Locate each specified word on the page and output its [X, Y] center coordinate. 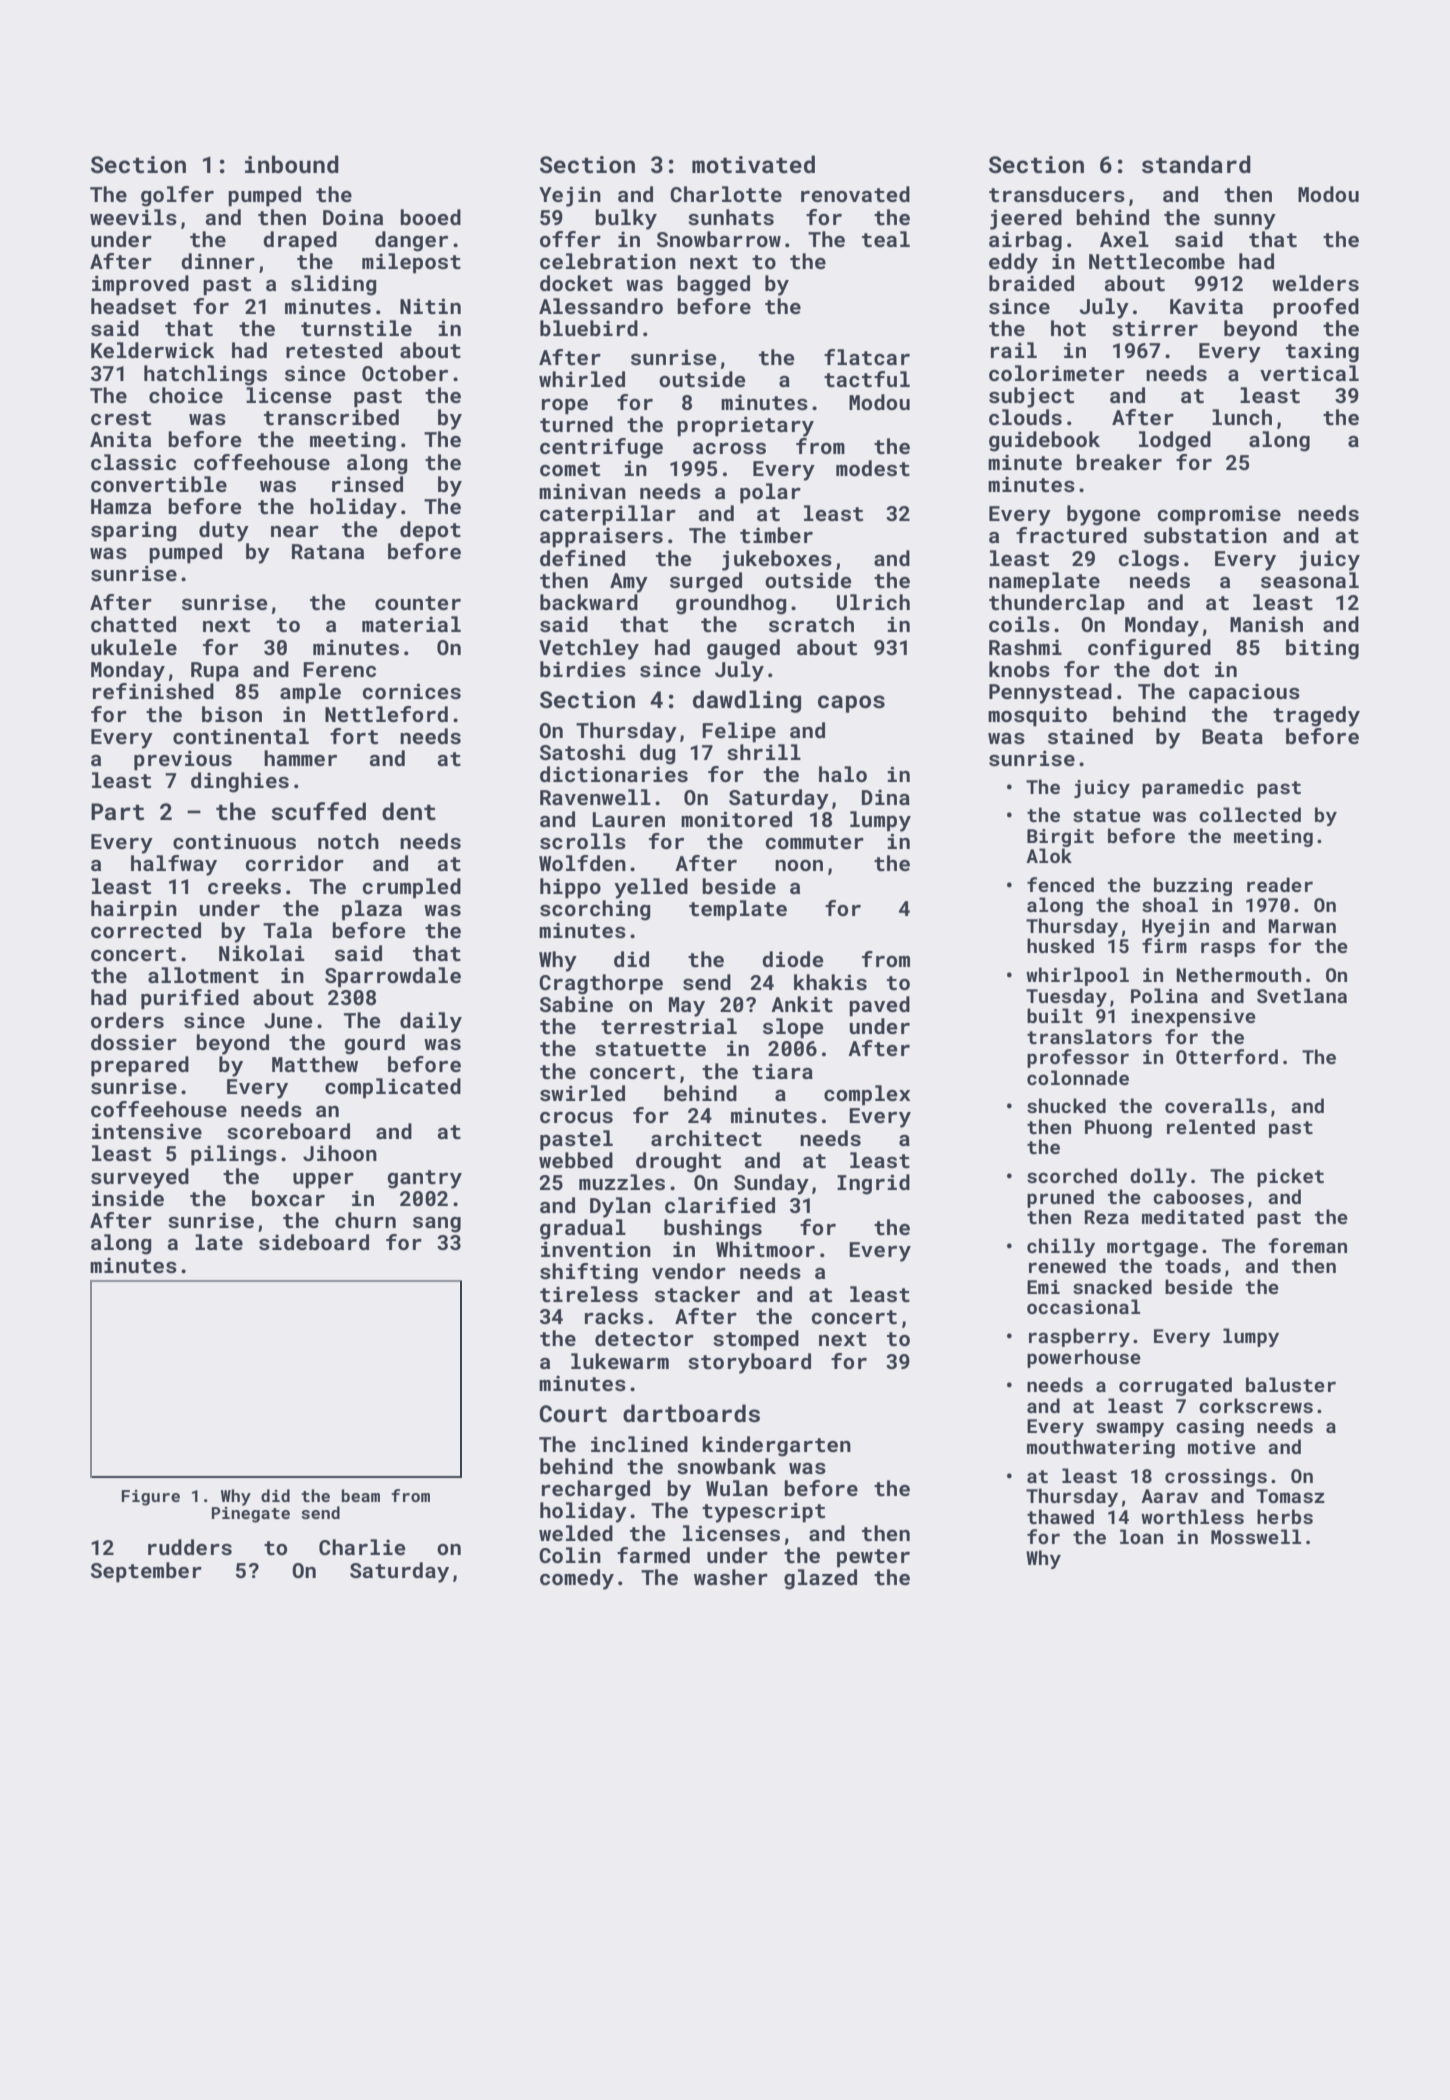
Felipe [739, 732]
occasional [1083, 1306]
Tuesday [1066, 997]
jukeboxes [777, 560]
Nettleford [386, 714]
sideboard [314, 1242]
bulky [626, 219]
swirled [582, 1093]
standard [1196, 164]
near [295, 531]
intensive [147, 1131]
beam [361, 1495]
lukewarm [620, 1361]
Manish [1266, 624]
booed [430, 217]
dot [1181, 669]
